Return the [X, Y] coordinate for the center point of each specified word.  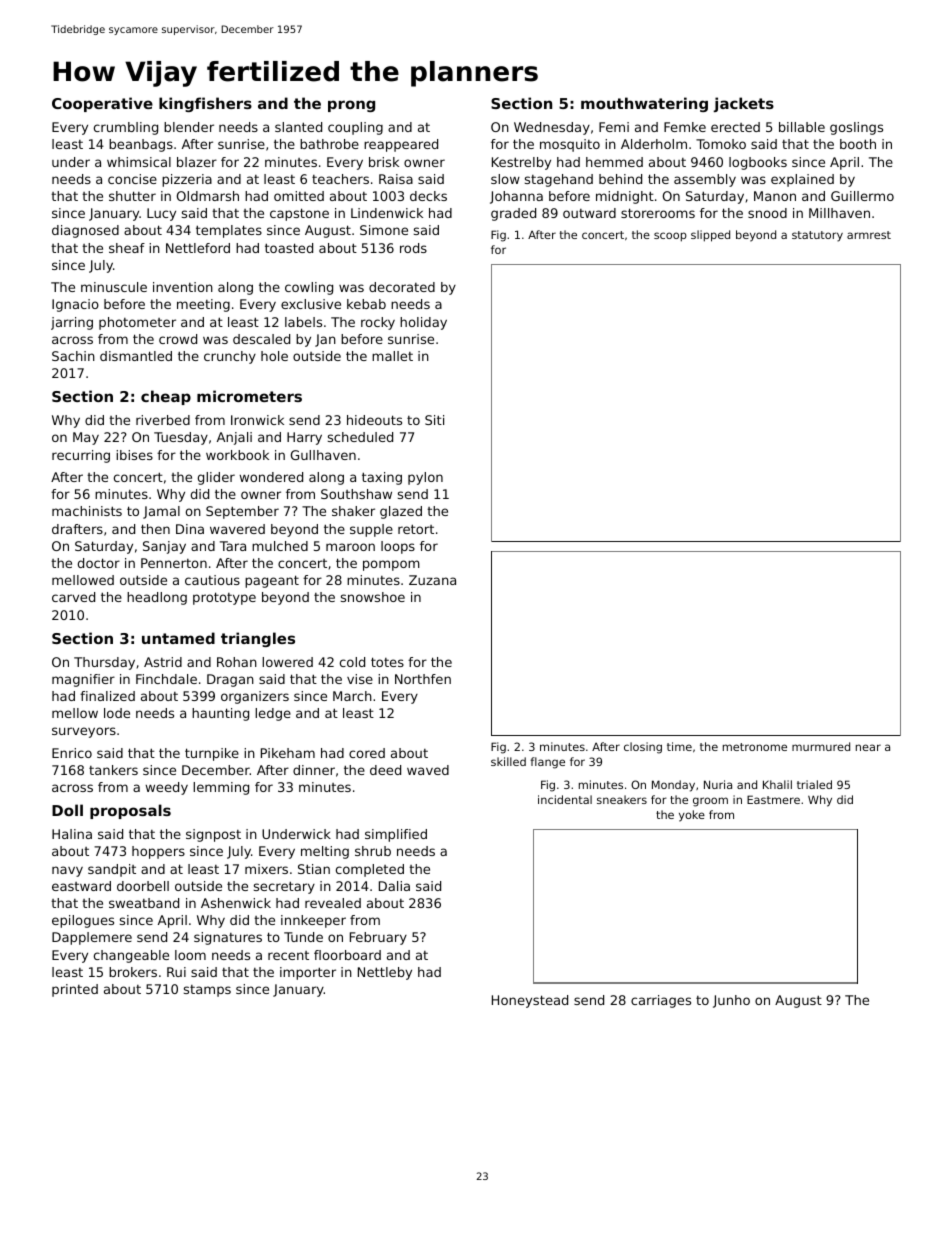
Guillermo [862, 196]
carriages [661, 1001]
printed [75, 990]
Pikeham [288, 753]
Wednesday [552, 128]
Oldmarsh [208, 196]
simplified [396, 835]
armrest [869, 235]
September [242, 512]
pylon [425, 478]
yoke [692, 816]
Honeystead [530, 1001]
